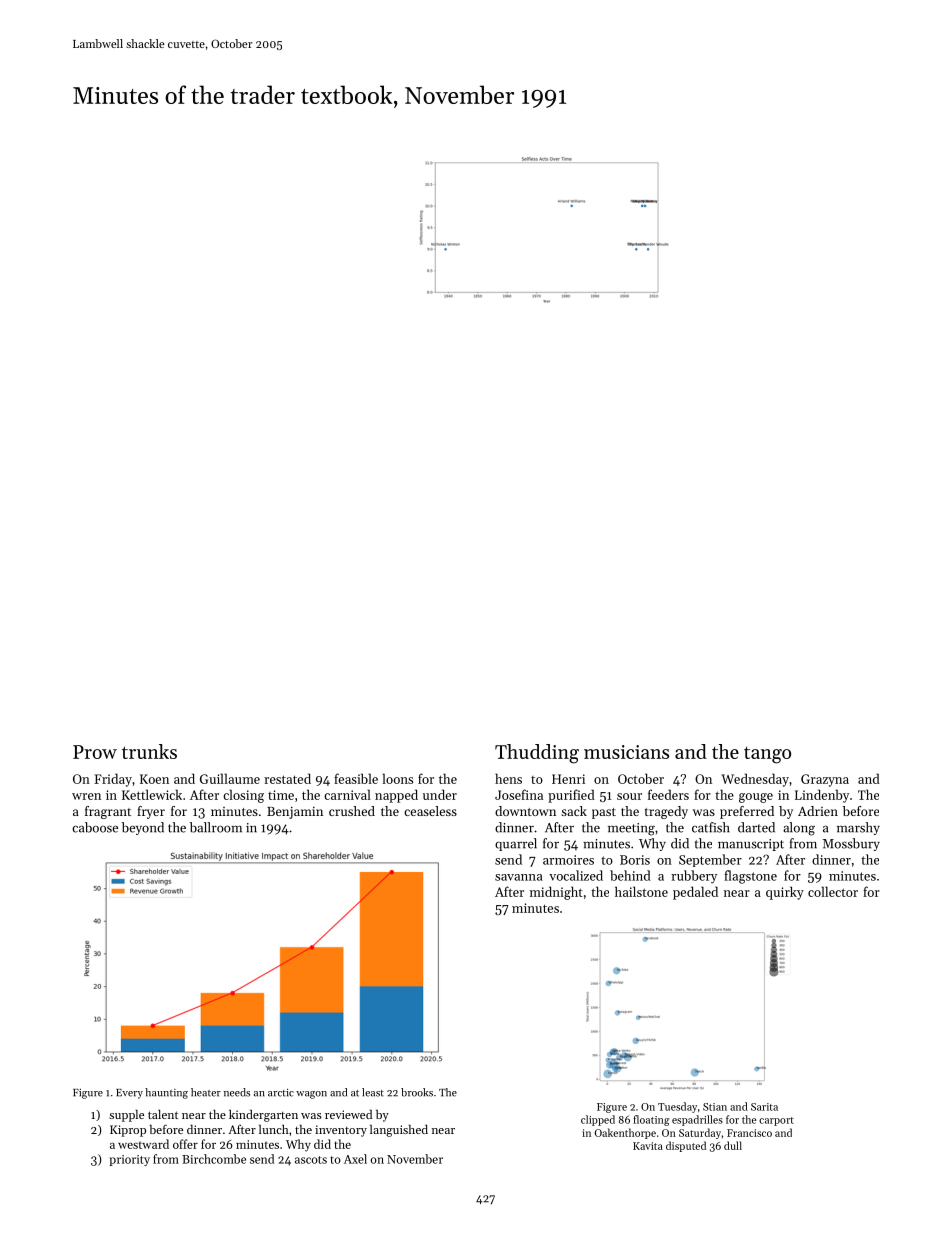 This document has height=1233, width=952. What do you see at coordinates (149, 751) in the document?
I see `trunks` at bounding box center [149, 751].
